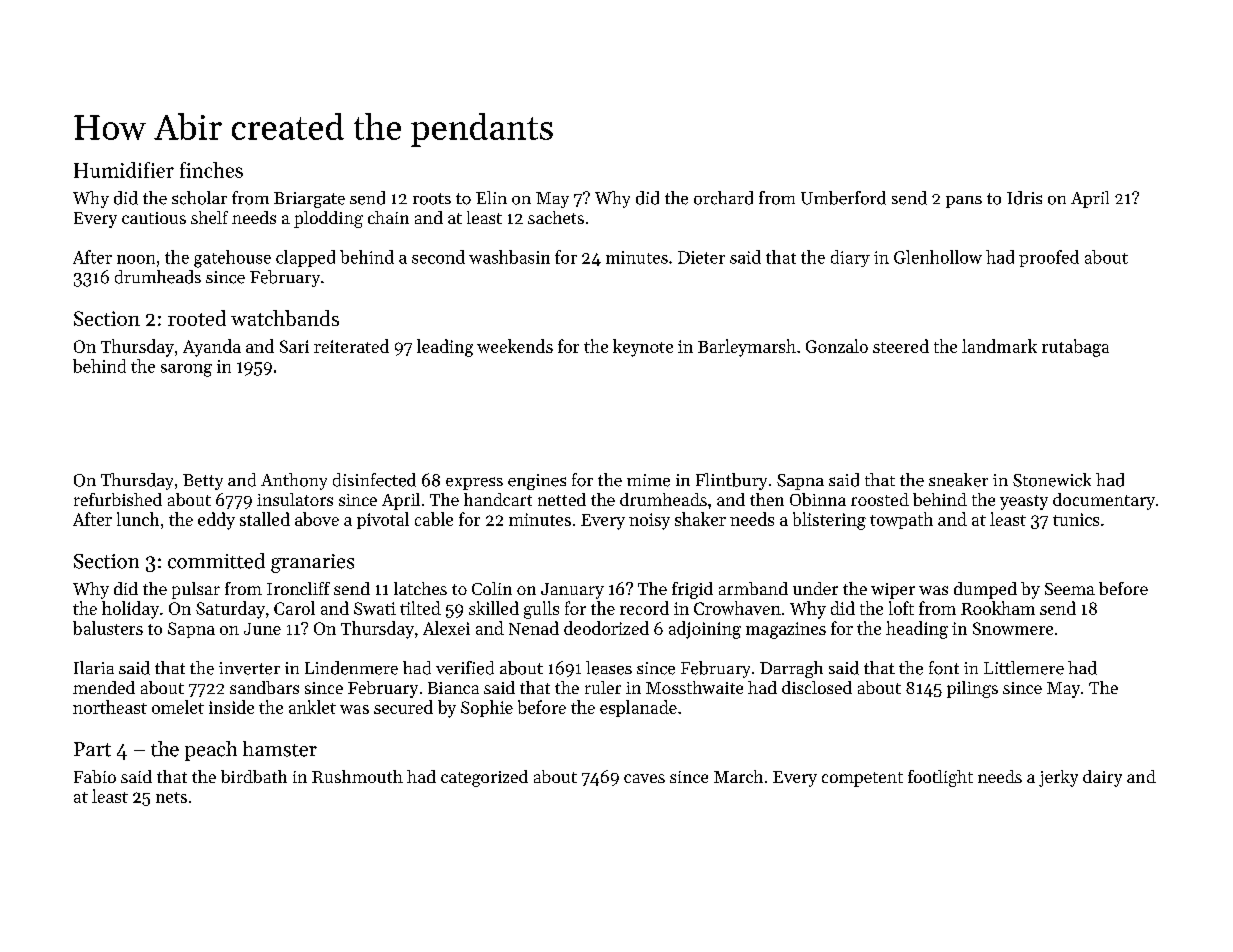 Image resolution: width=1233 pixels, height=952 pixels. I want to click on sachets, so click(556, 217).
